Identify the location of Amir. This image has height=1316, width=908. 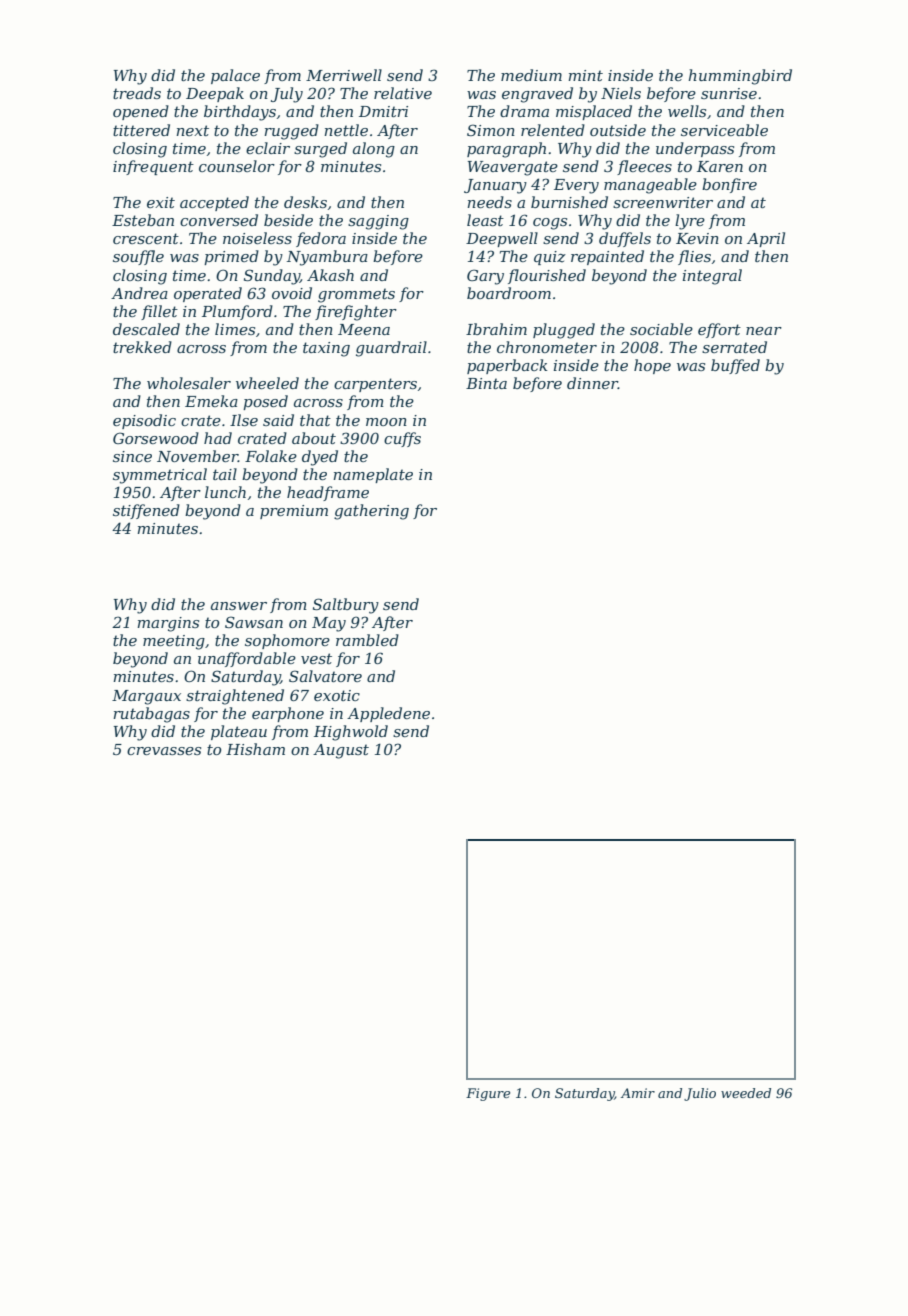
(638, 1093).
